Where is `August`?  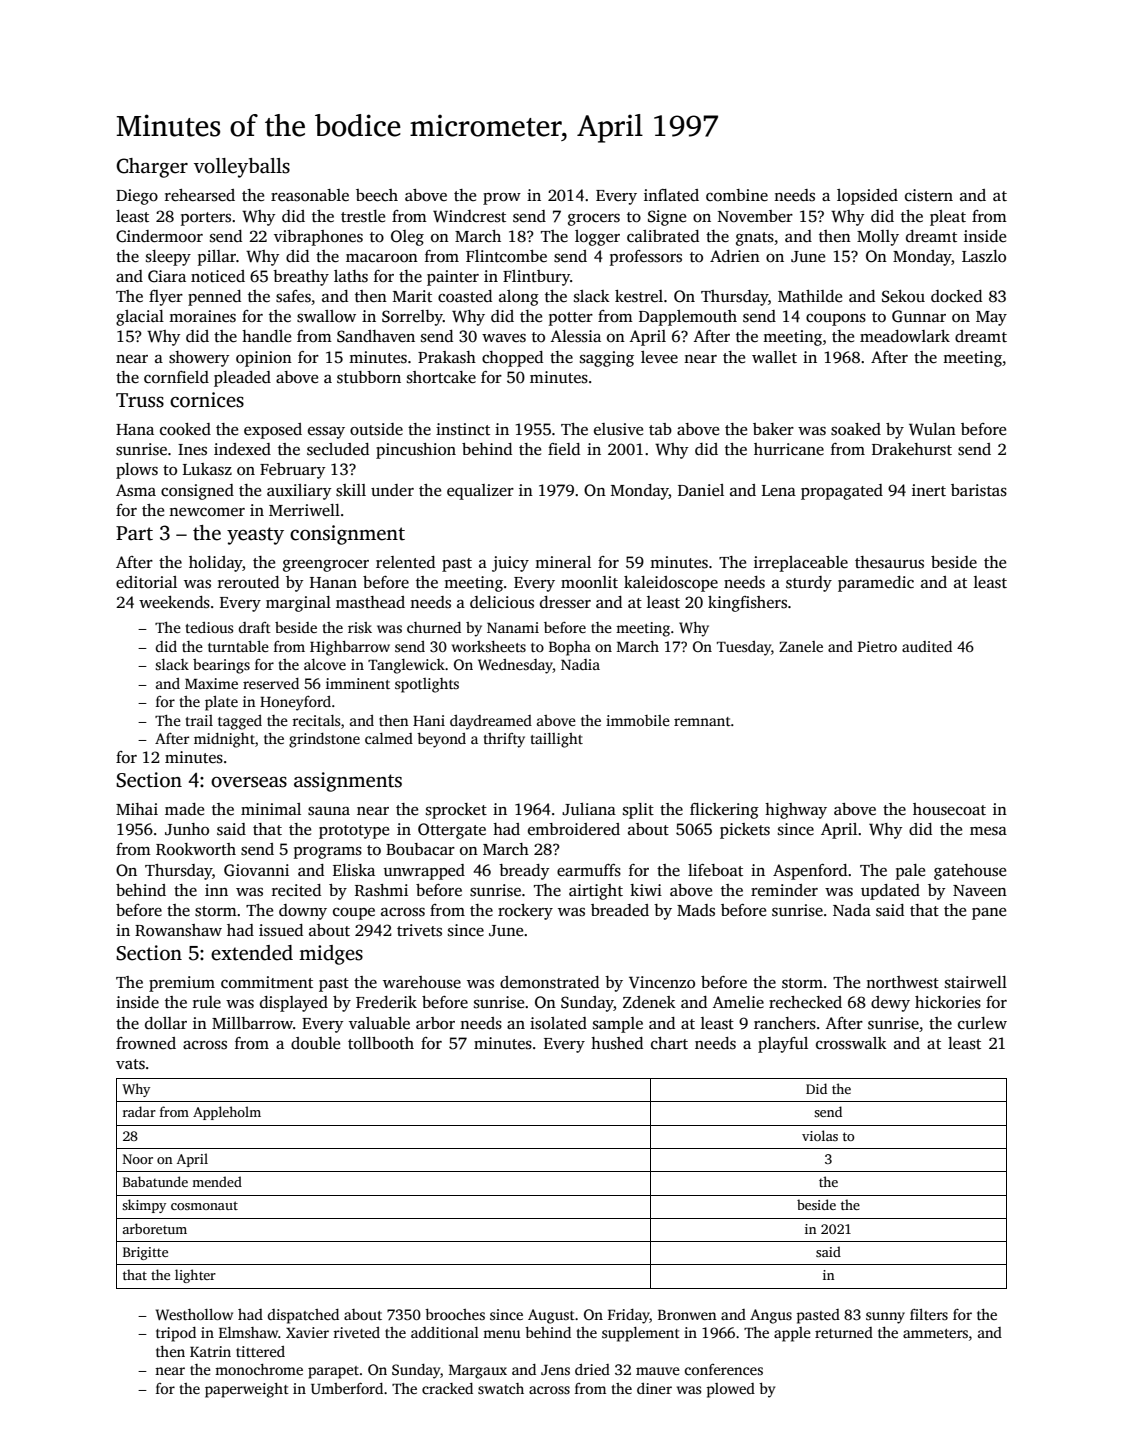 August is located at coordinates (551, 1316).
